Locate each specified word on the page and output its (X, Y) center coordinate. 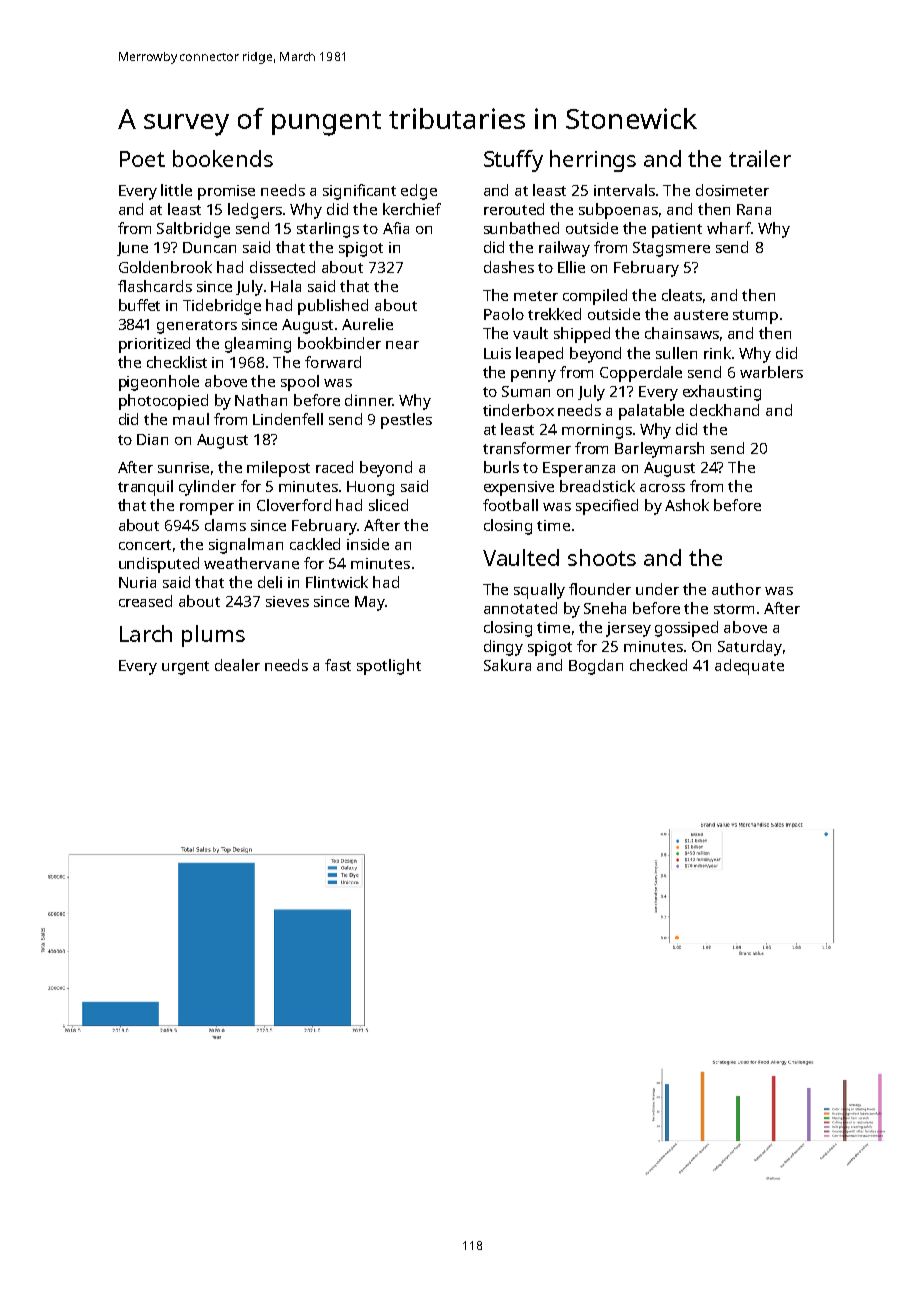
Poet (142, 159)
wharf (729, 228)
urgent (185, 668)
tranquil (145, 488)
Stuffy (513, 161)
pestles (406, 421)
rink (717, 353)
